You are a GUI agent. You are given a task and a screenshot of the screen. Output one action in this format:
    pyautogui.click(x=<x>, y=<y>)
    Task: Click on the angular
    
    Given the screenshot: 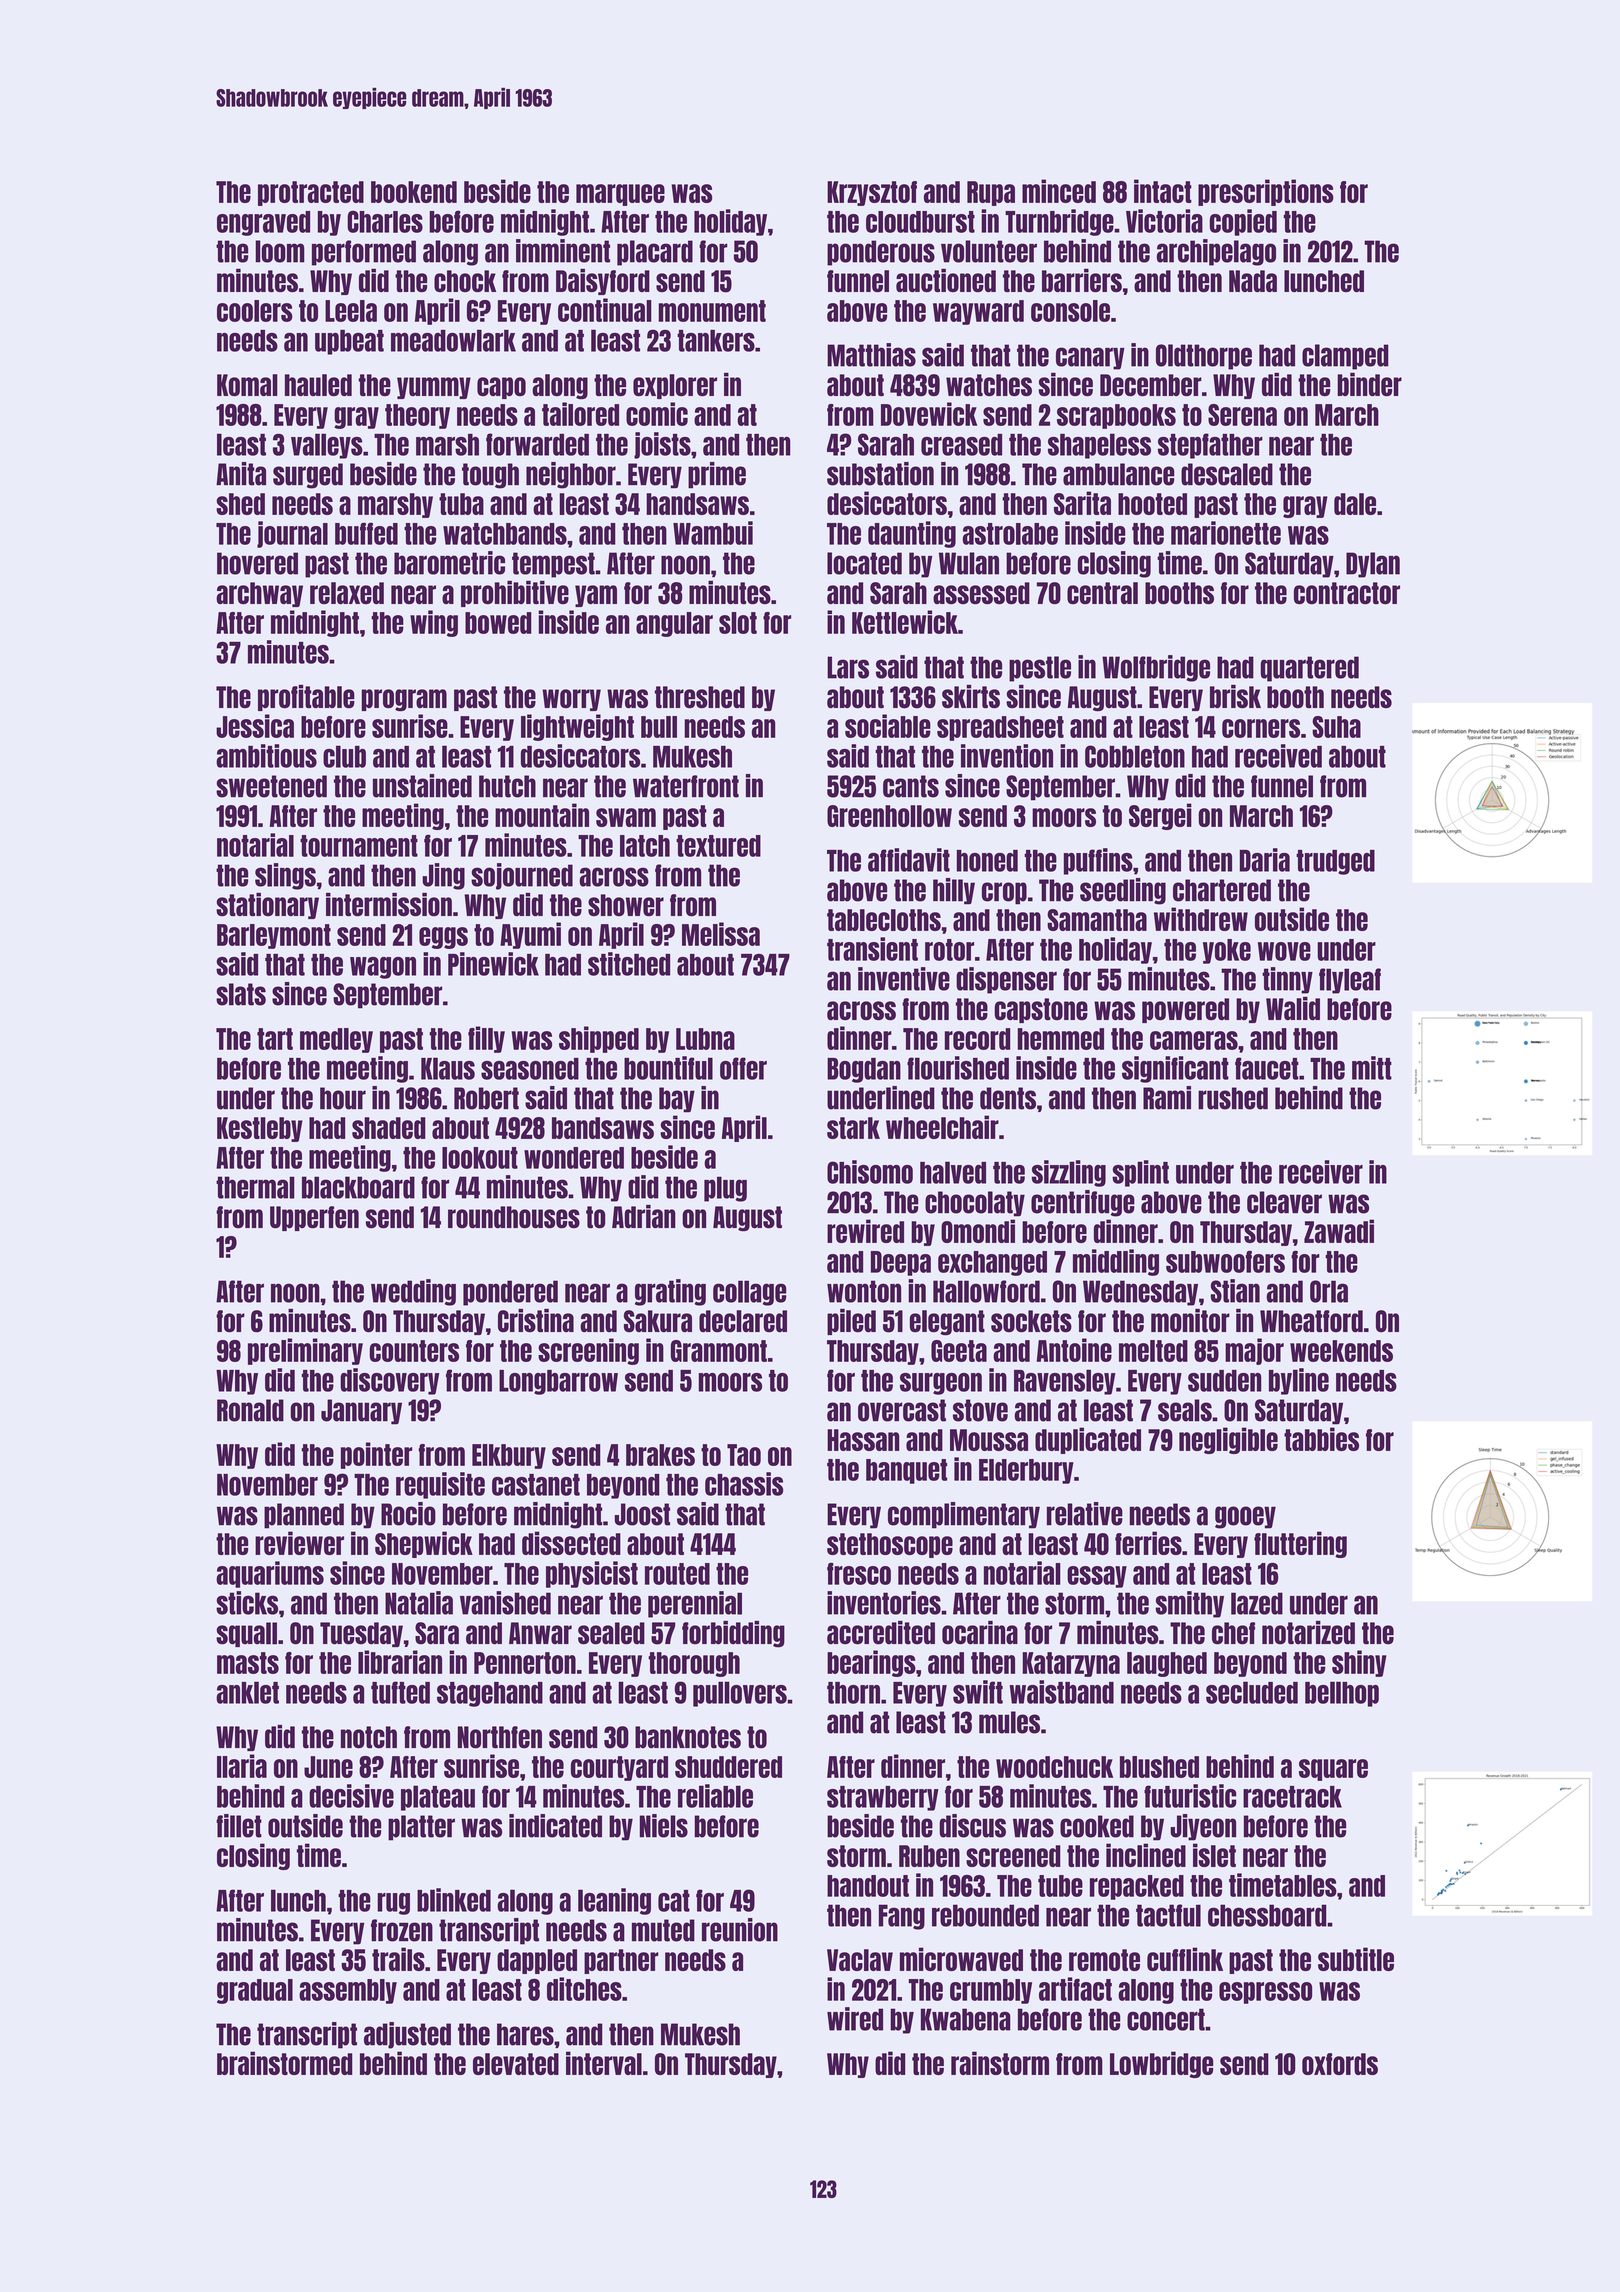 What is the action you would take?
    pyautogui.click(x=674, y=624)
